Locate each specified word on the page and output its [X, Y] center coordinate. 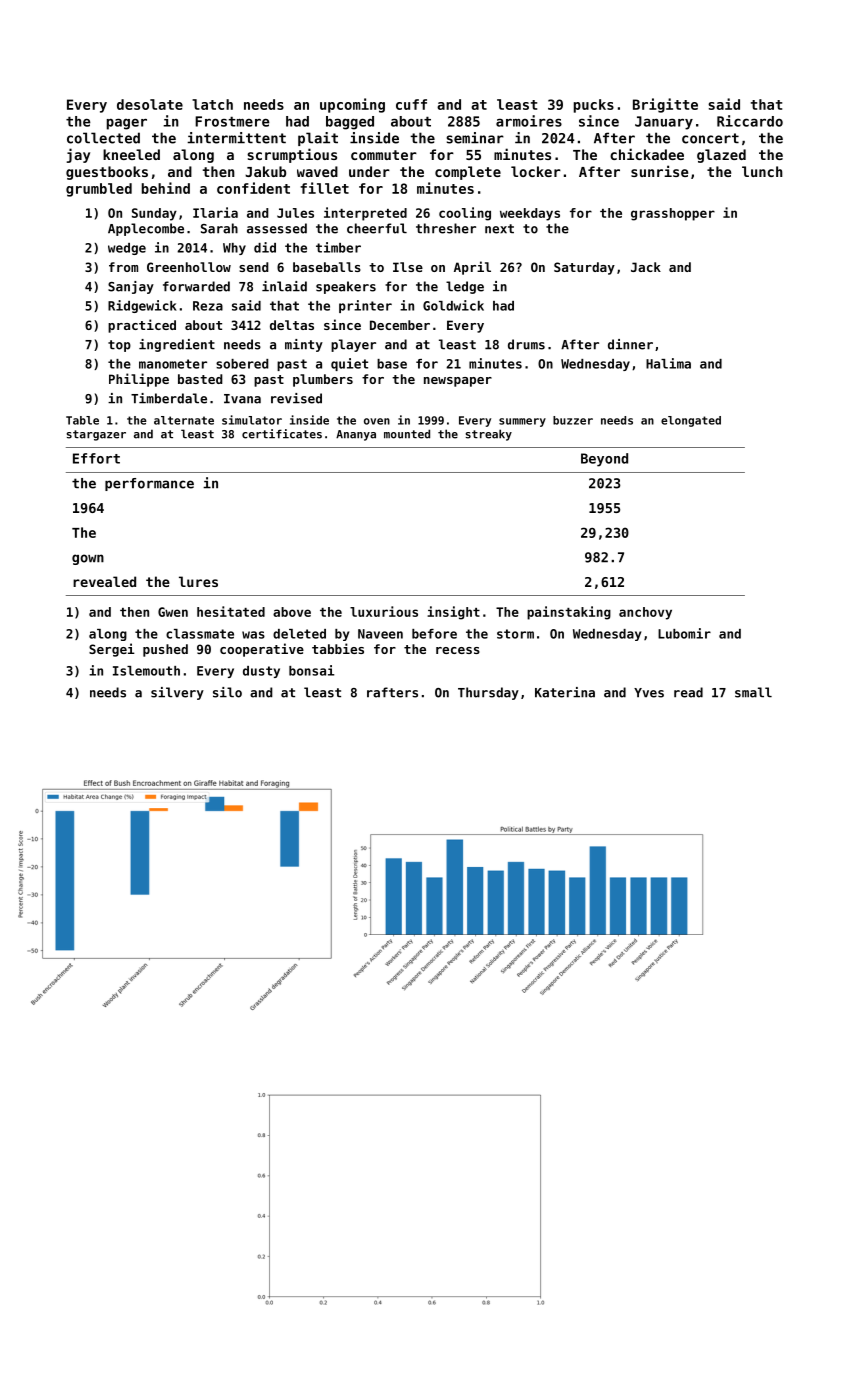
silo [227, 692]
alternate [184, 420]
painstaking [569, 613]
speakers [346, 287]
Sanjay [131, 287]
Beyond [604, 460]
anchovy [645, 613]
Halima [668, 363]
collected [103, 138]
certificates [282, 434]
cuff [411, 104]
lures [198, 581]
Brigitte [665, 105]
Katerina [565, 692]
